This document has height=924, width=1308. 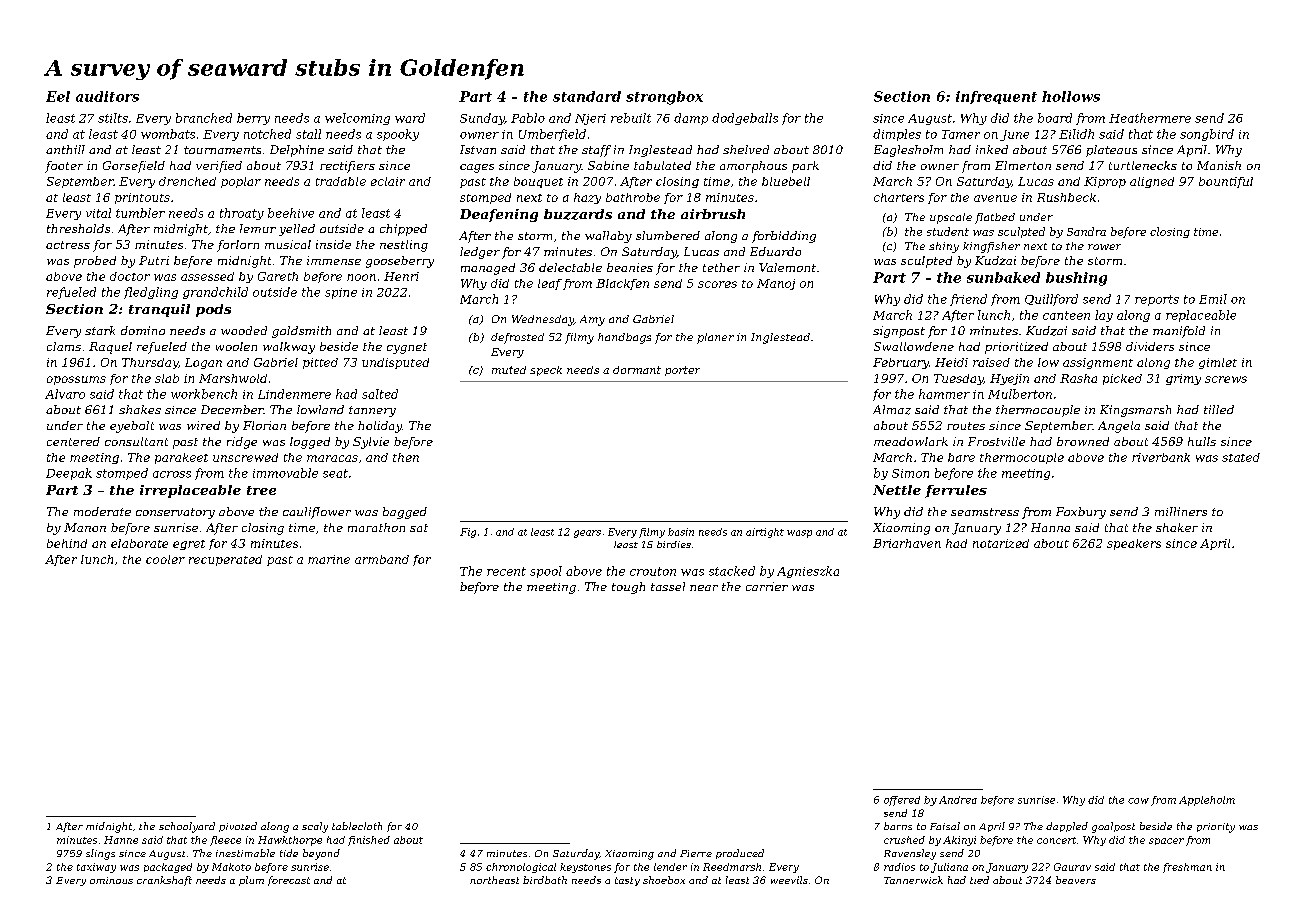 What do you see at coordinates (1071, 96) in the document?
I see `hollows` at bounding box center [1071, 96].
